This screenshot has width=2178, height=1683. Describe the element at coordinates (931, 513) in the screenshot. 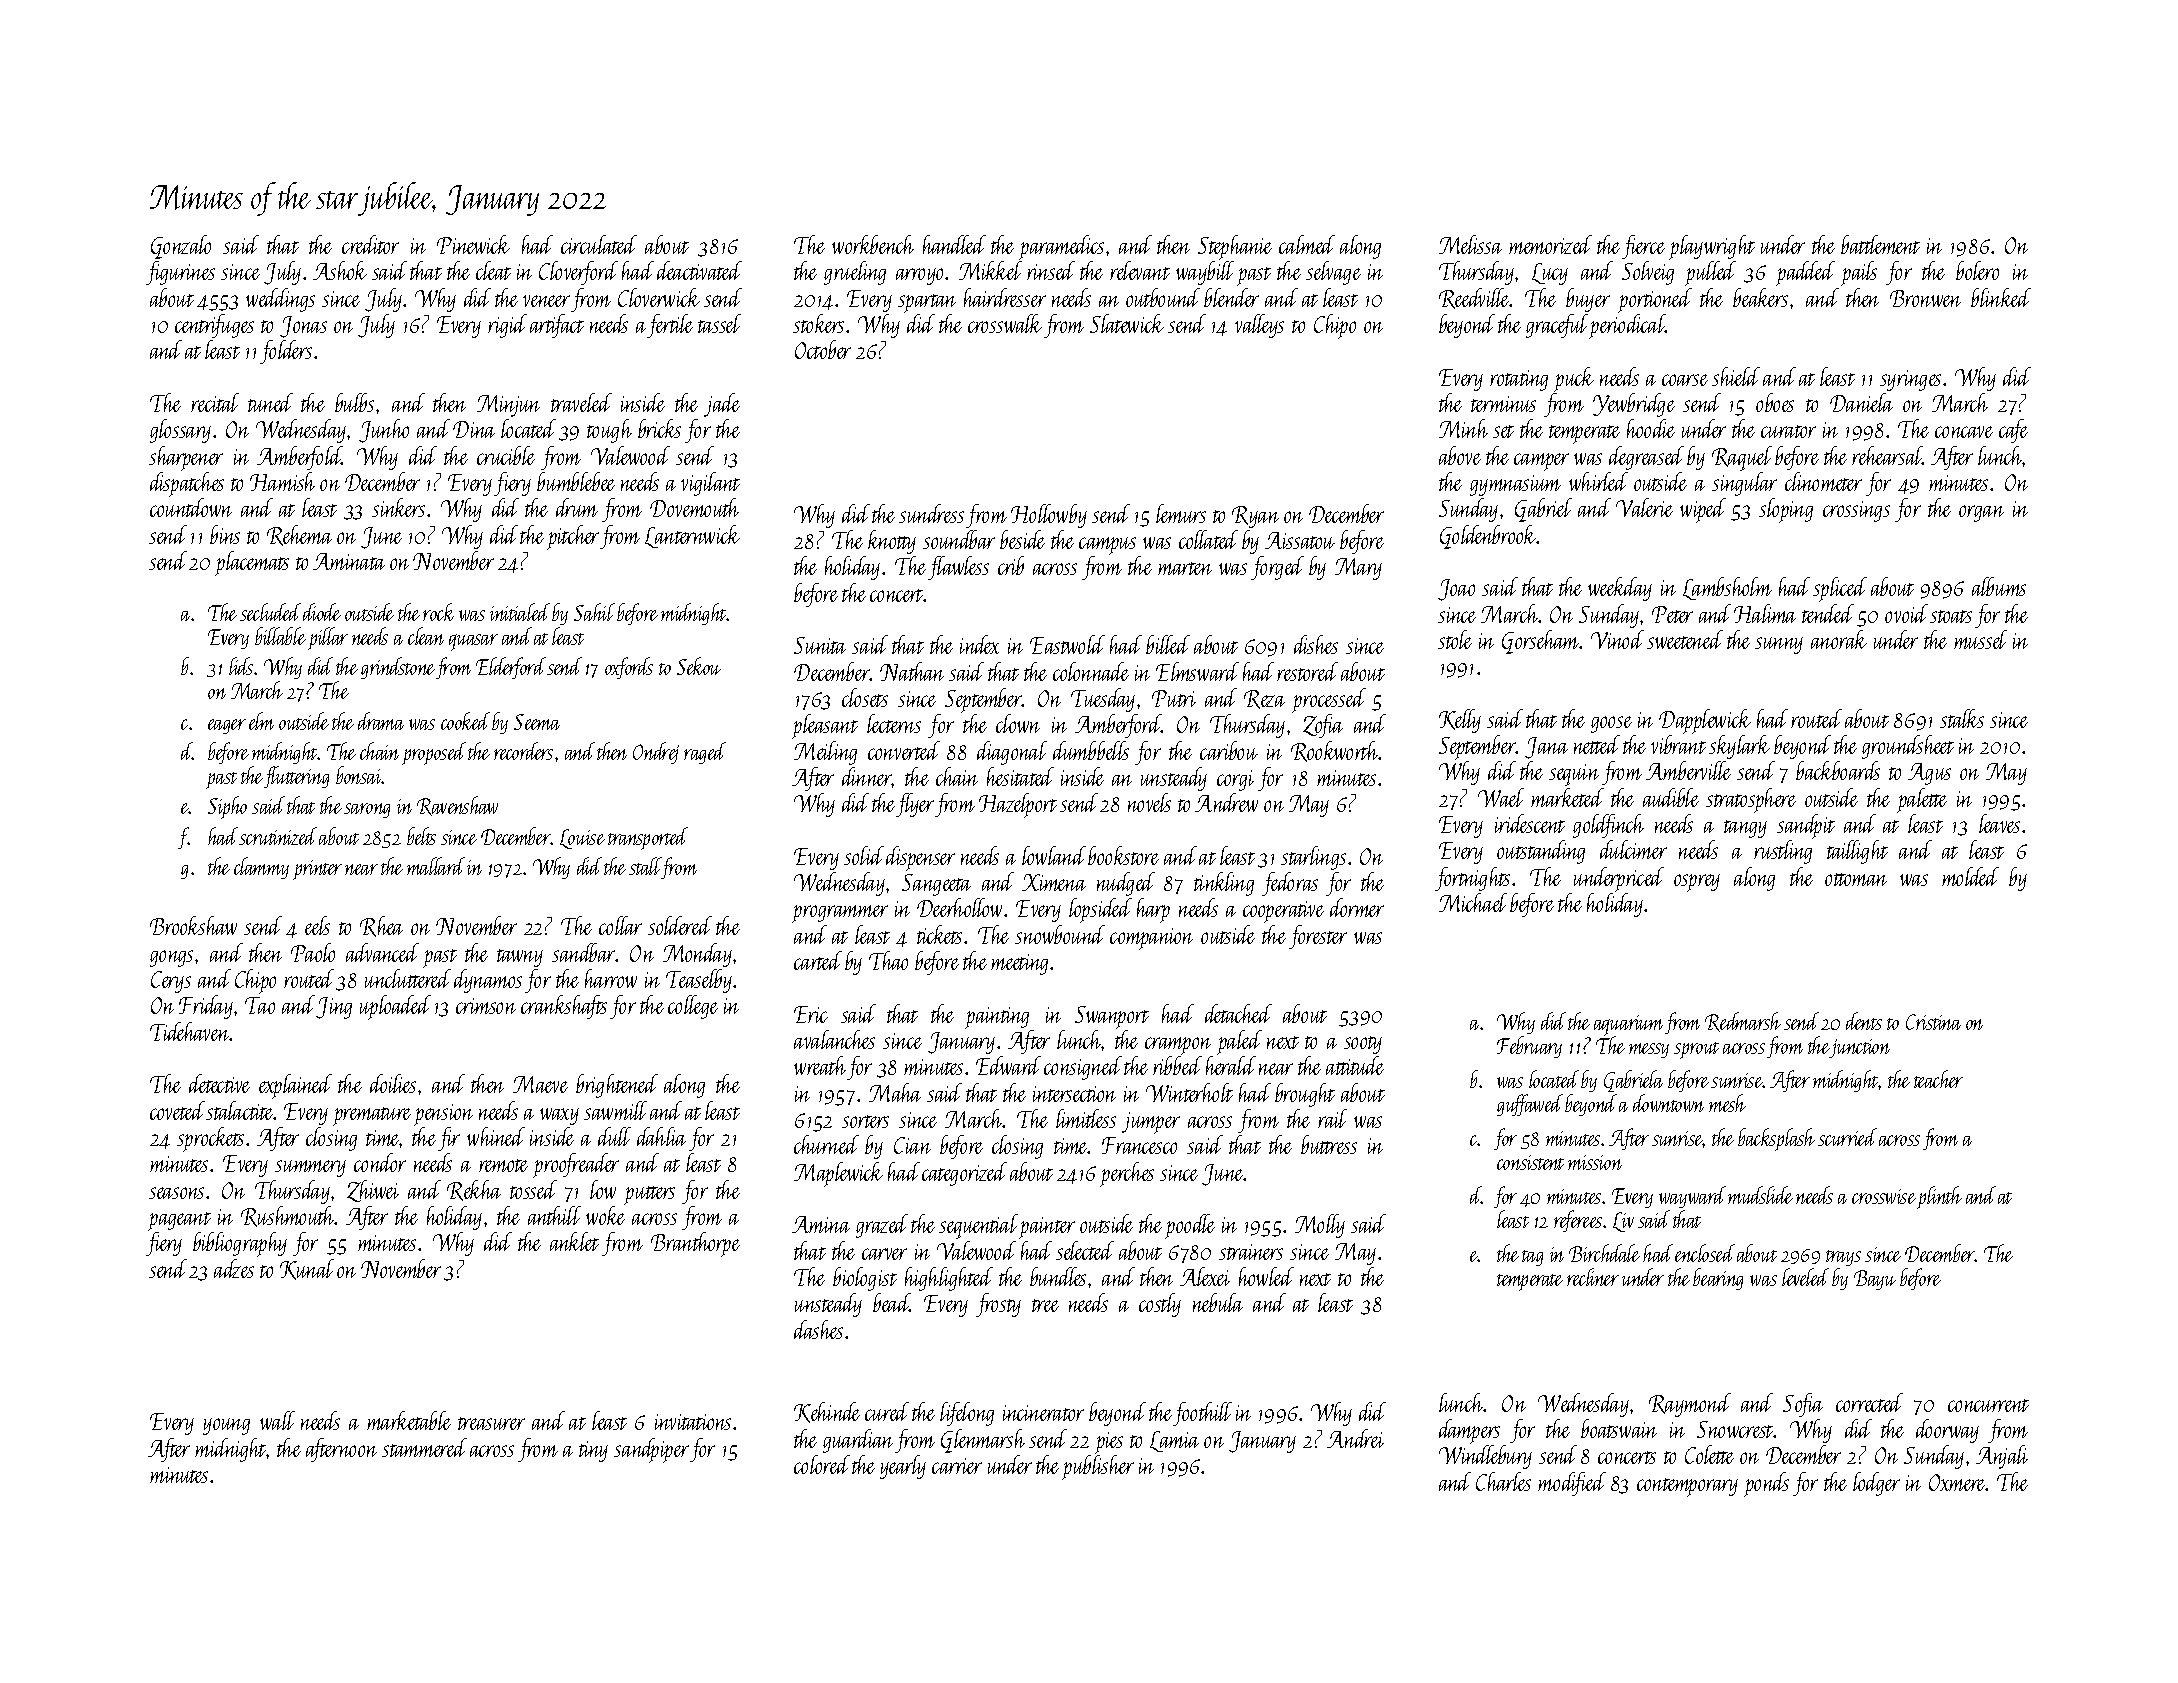

I see `sundress` at that location.
